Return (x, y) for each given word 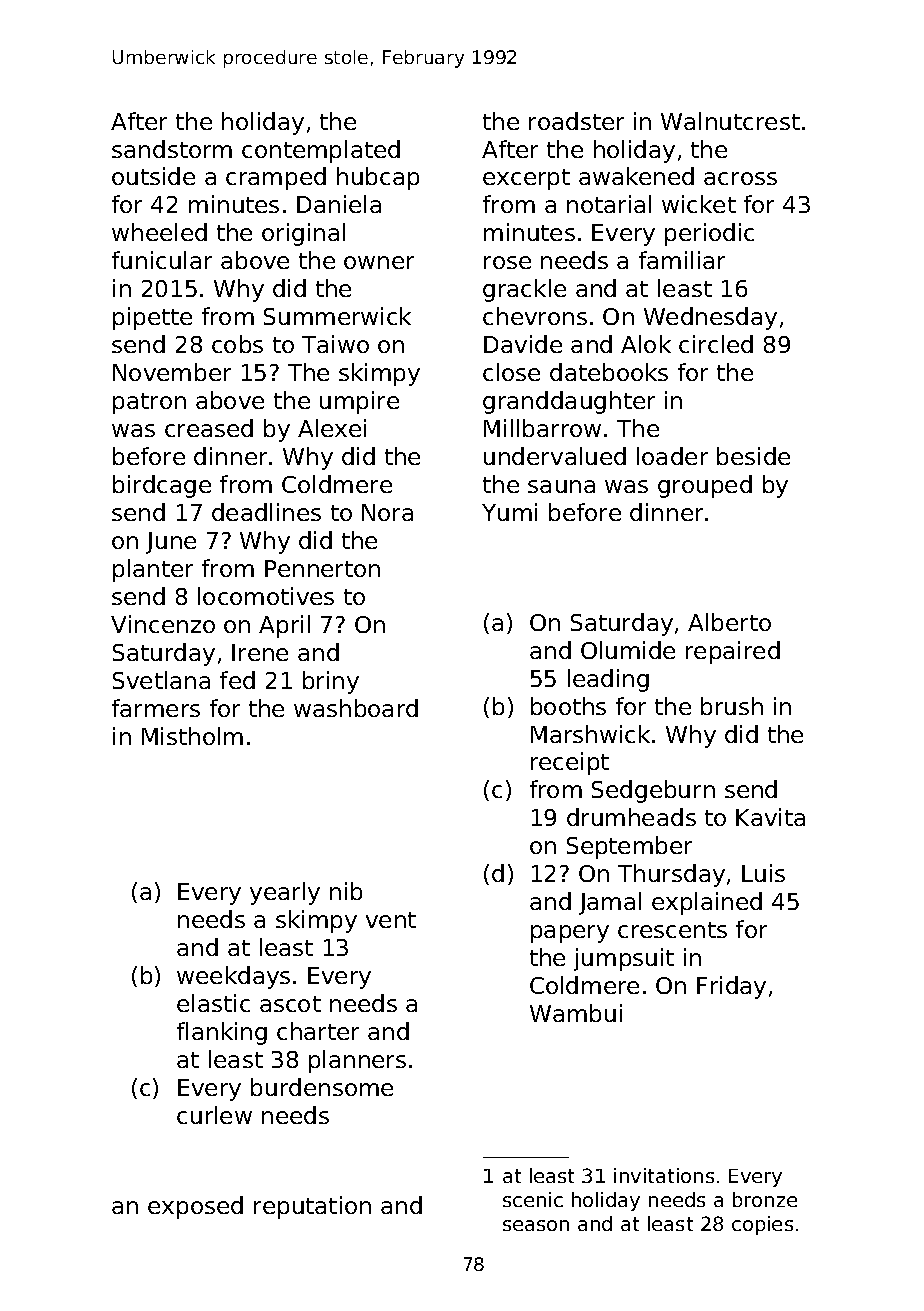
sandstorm (172, 149)
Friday (731, 987)
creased (209, 428)
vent (391, 920)
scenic (533, 1199)
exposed (195, 1207)
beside (753, 456)
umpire (359, 402)
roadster (576, 121)
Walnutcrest (730, 121)
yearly (285, 893)
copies (762, 1225)
